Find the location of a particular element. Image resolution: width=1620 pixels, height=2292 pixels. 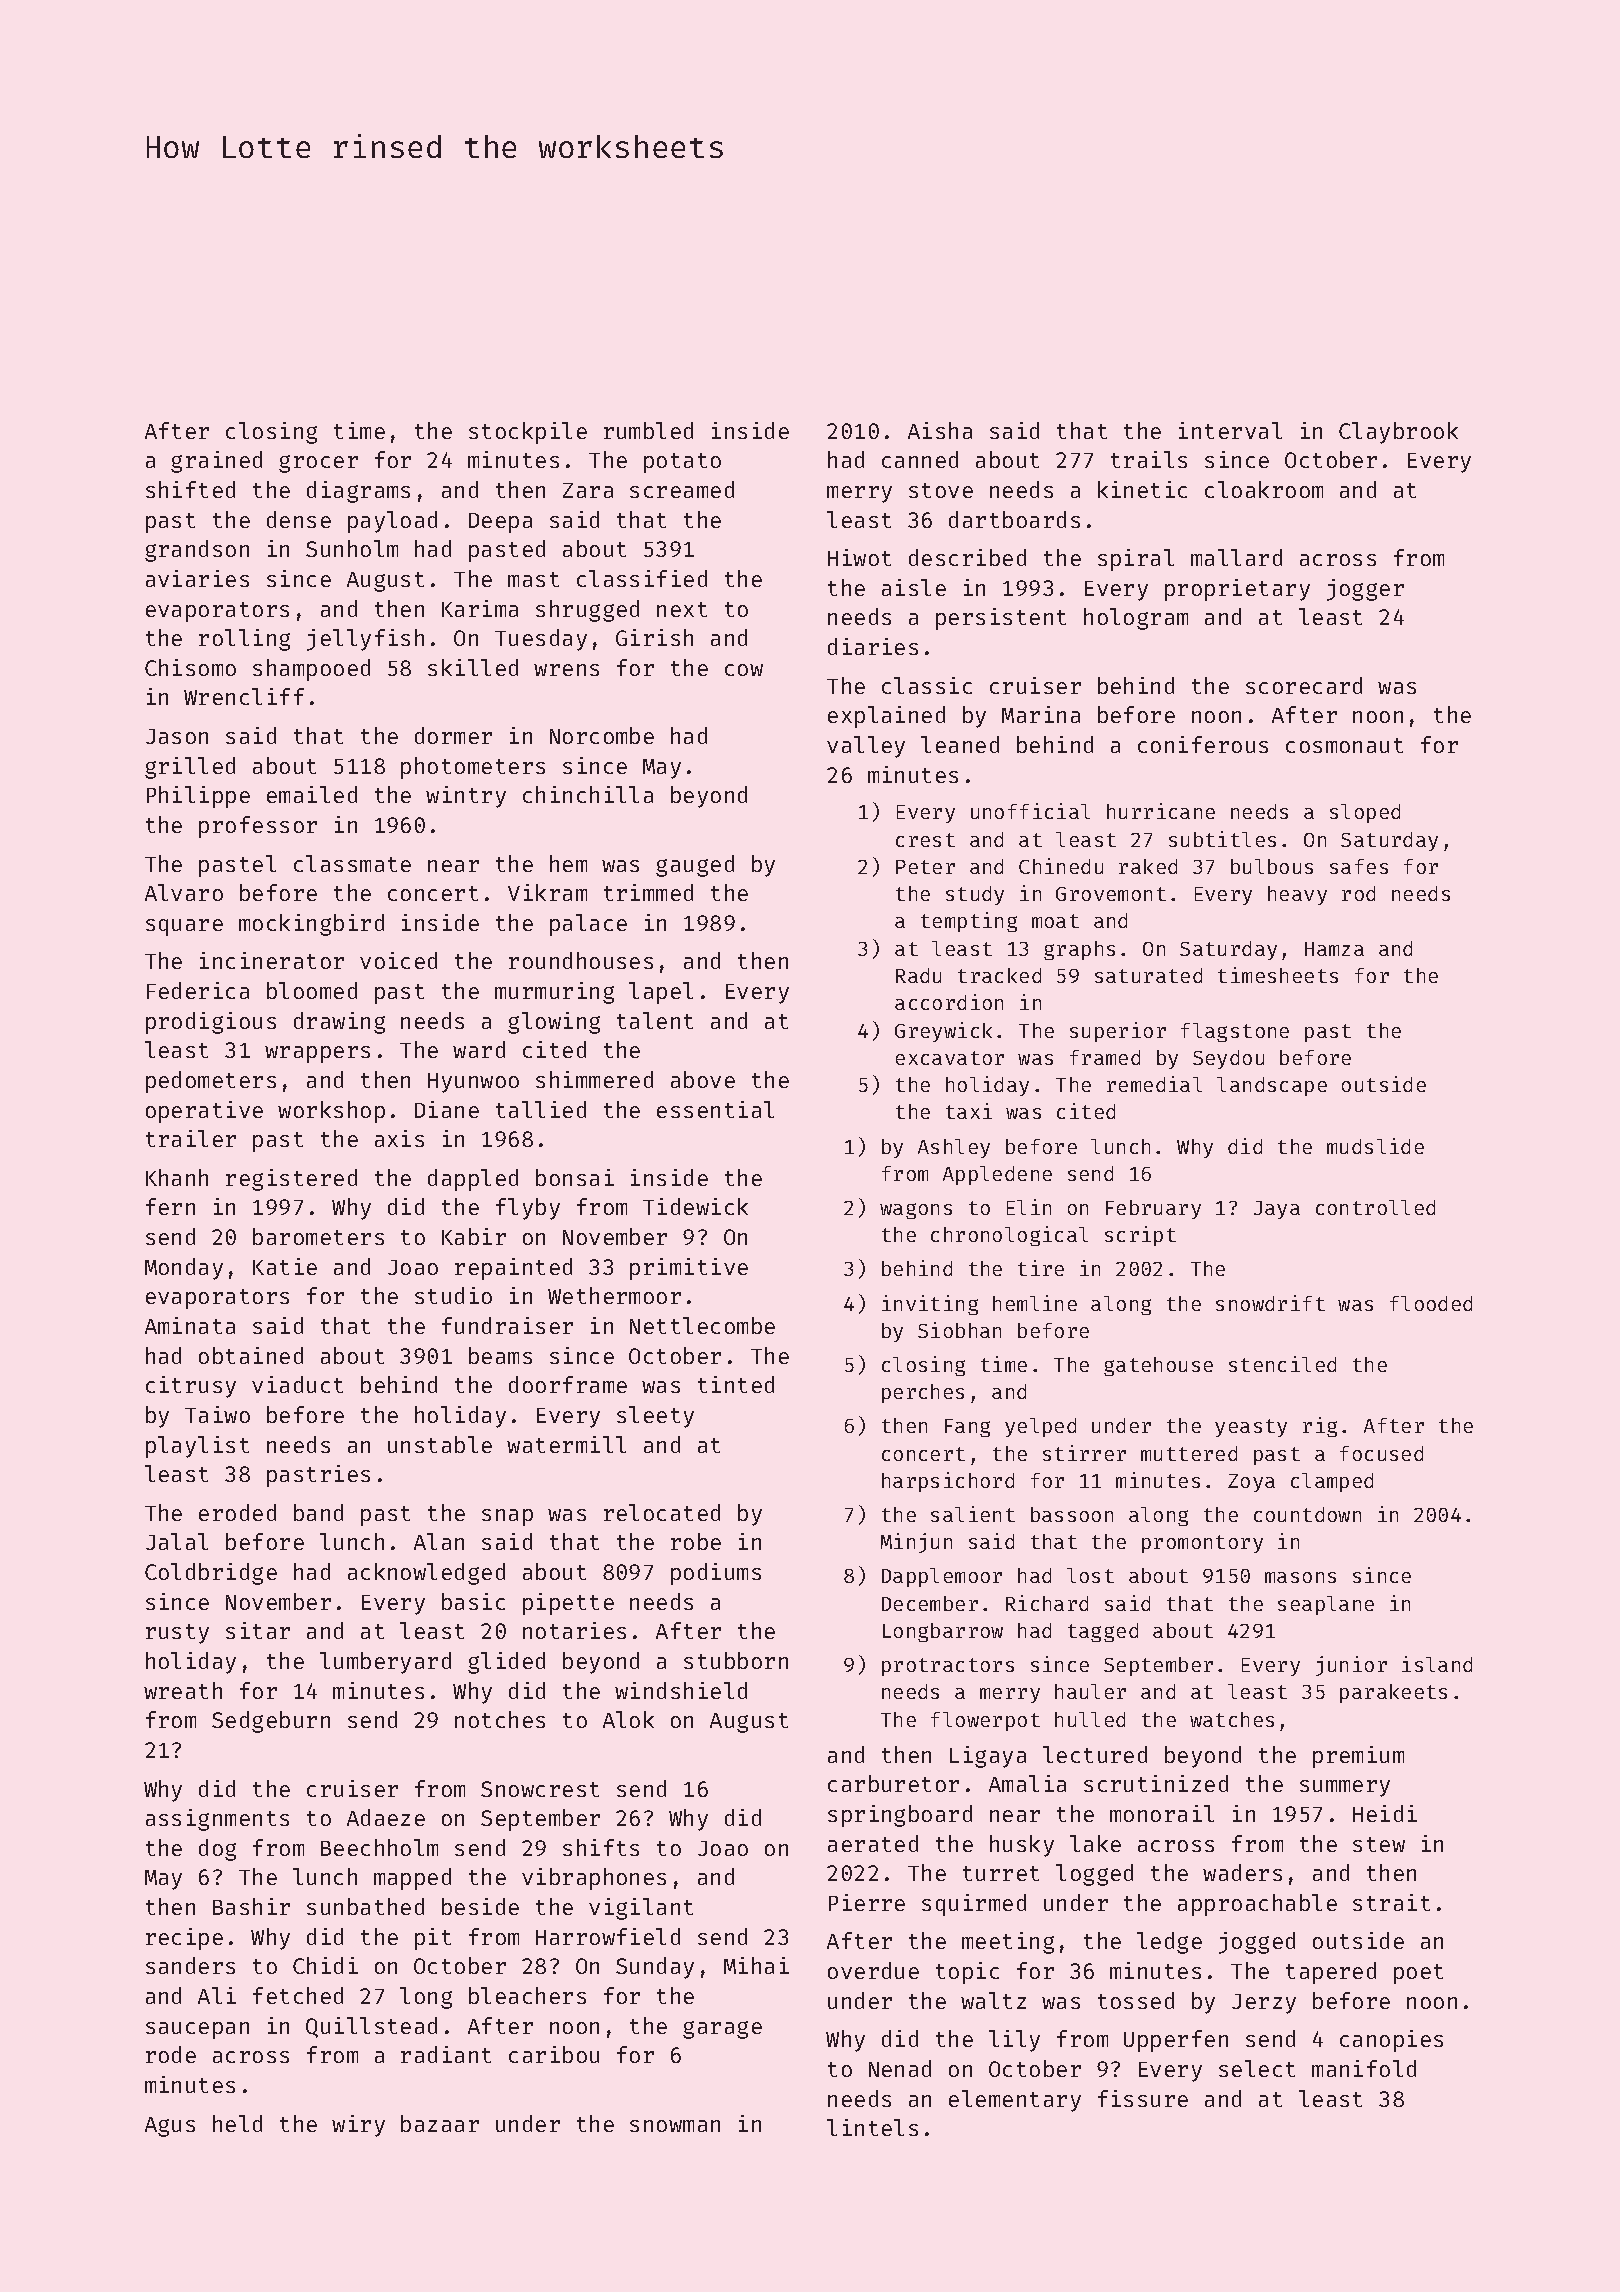

jogger is located at coordinates (1365, 590).
